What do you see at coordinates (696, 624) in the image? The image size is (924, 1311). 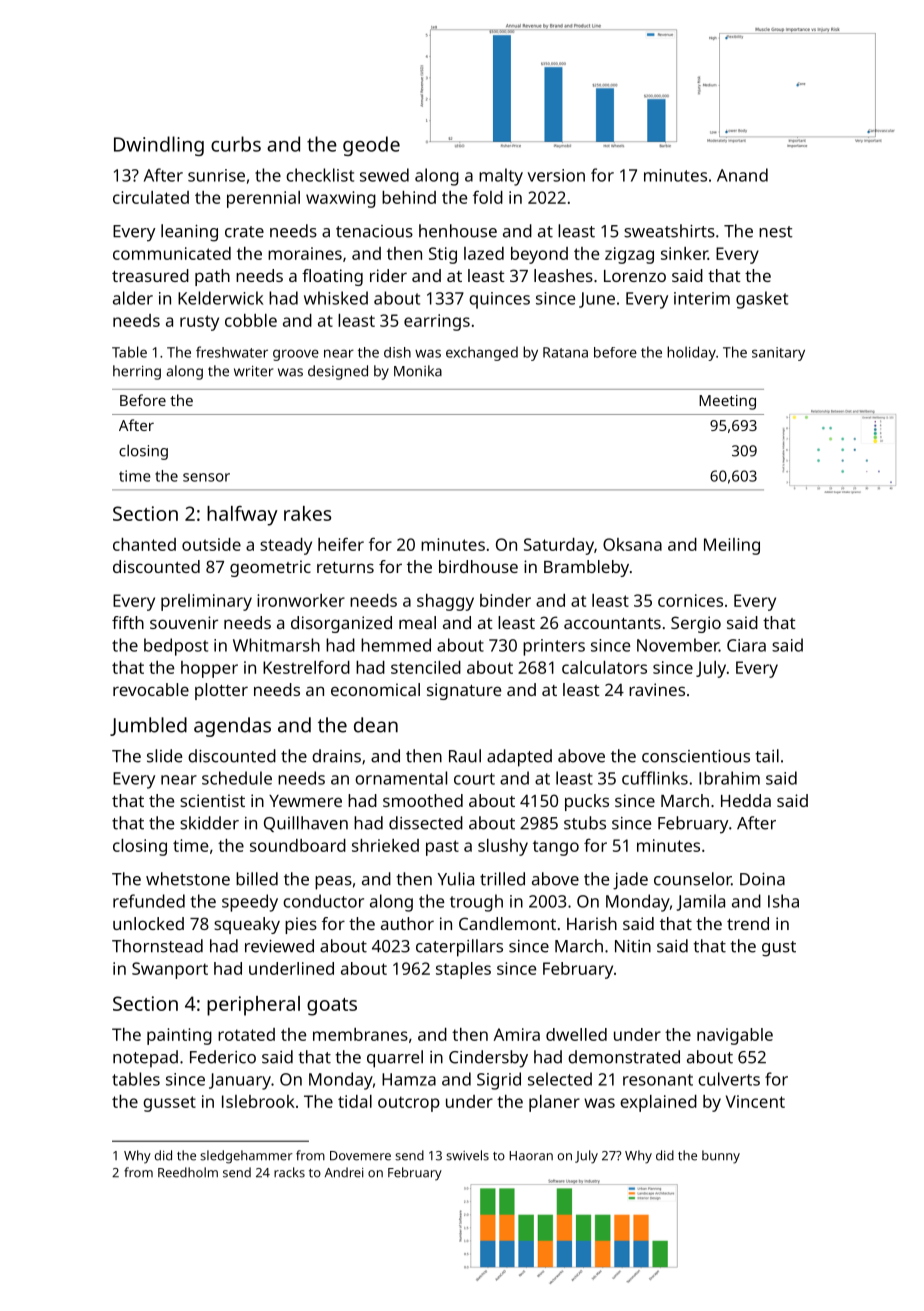 I see `Sergio` at bounding box center [696, 624].
